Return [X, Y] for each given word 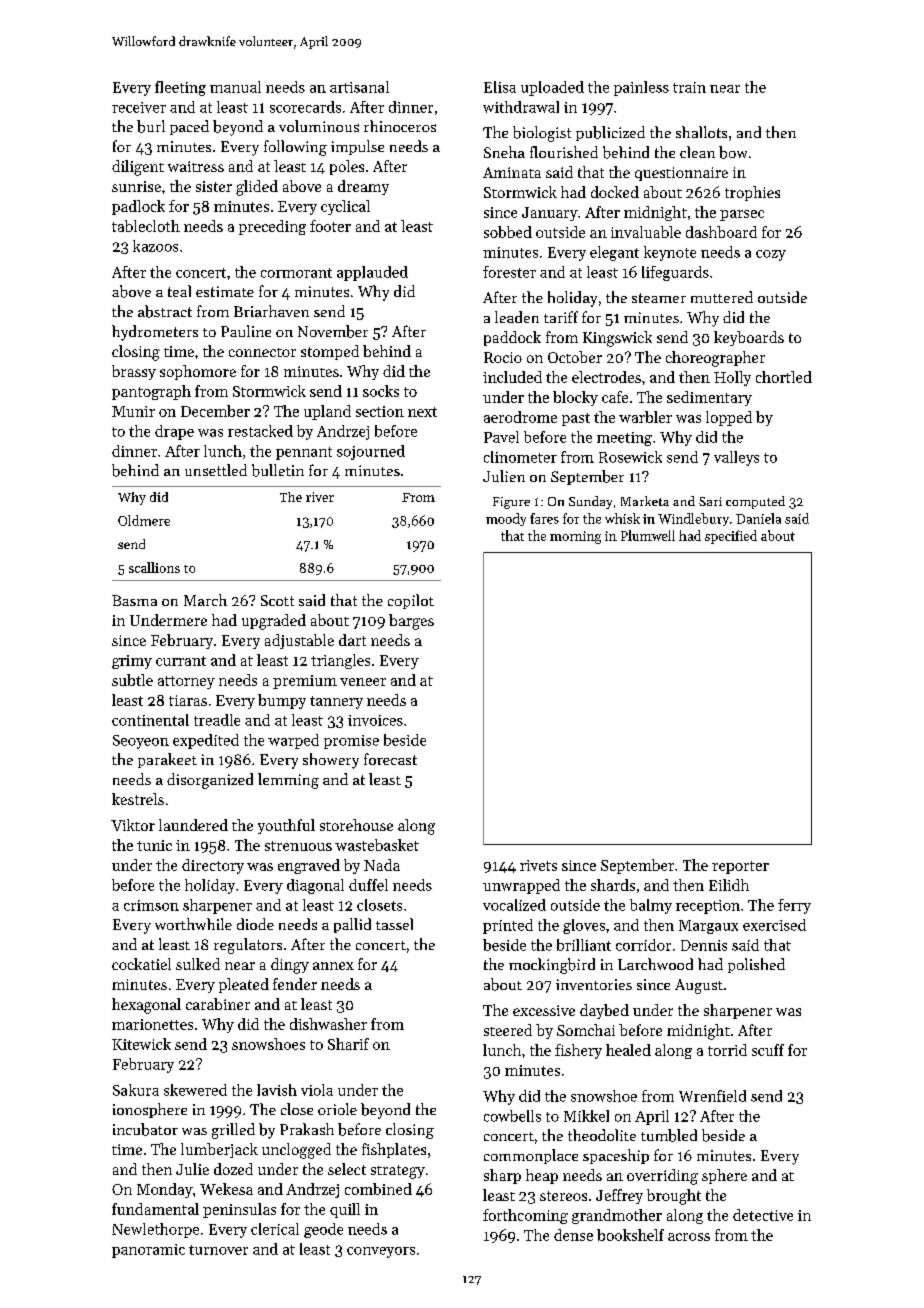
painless [641, 88]
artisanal [359, 87]
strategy [398, 1172]
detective [763, 1215]
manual [235, 87]
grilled [233, 1131]
